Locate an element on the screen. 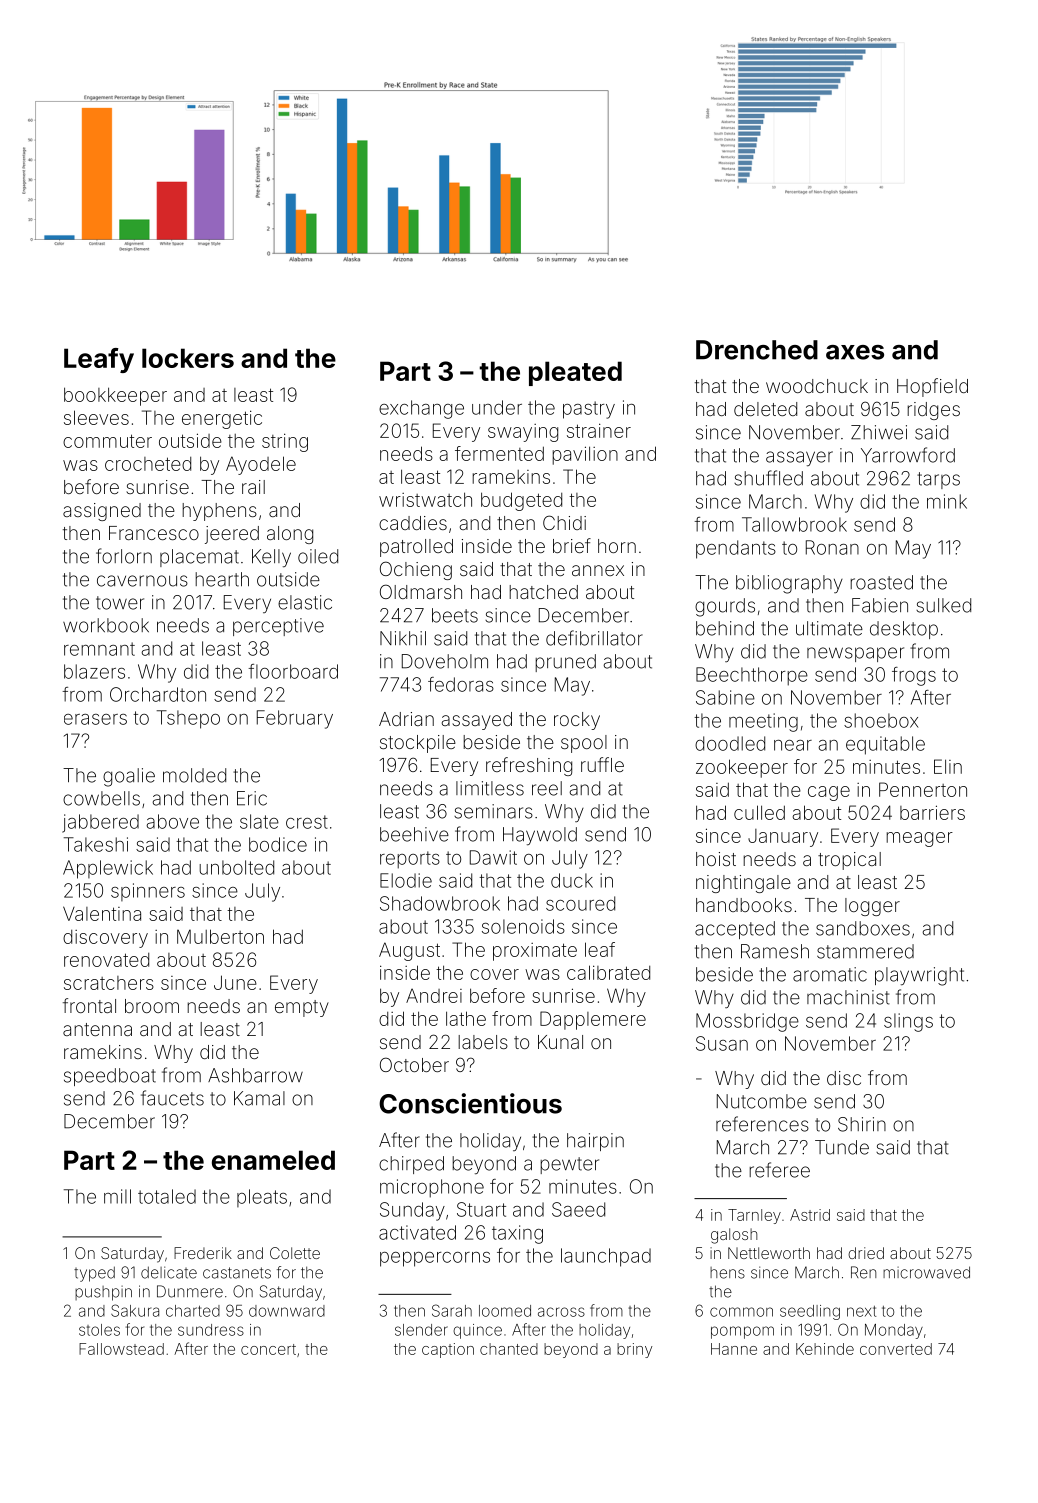  horn is located at coordinates (617, 546).
